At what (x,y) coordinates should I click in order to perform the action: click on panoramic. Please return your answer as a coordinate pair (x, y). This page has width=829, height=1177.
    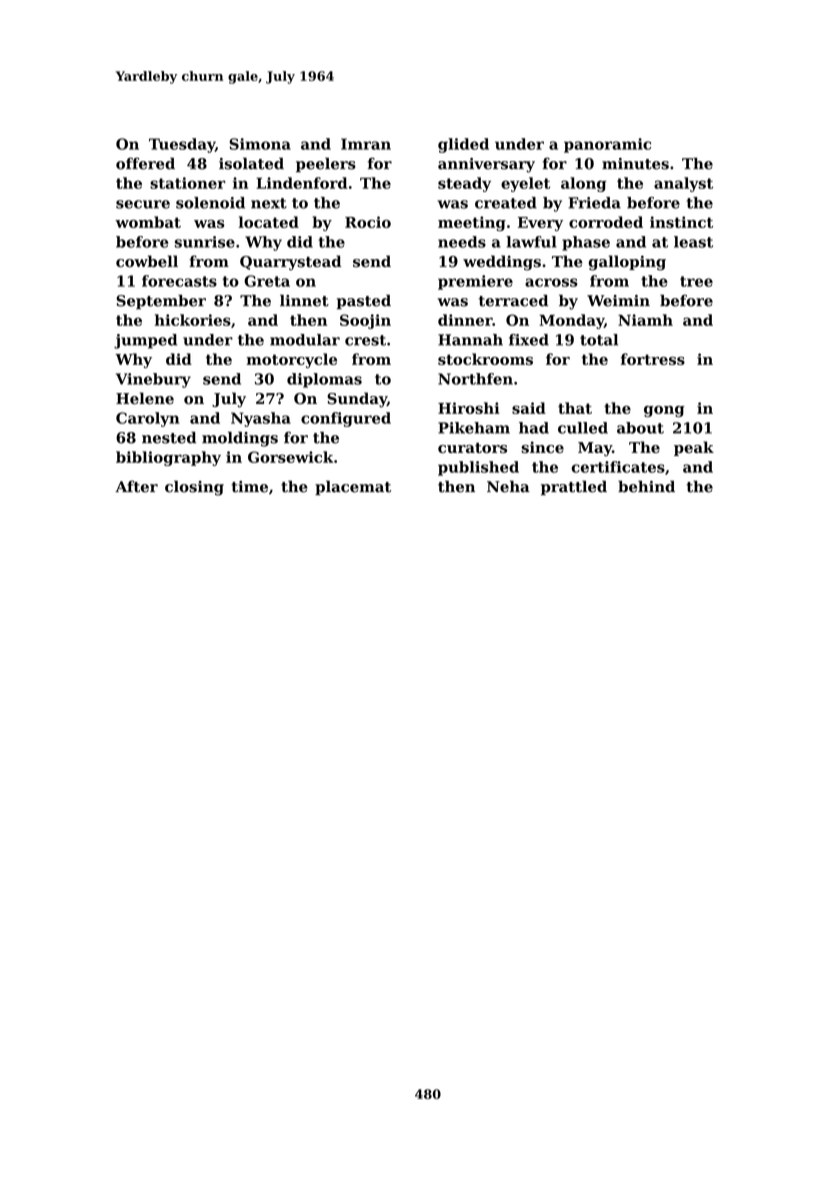
    Looking at the image, I should click on (607, 145).
